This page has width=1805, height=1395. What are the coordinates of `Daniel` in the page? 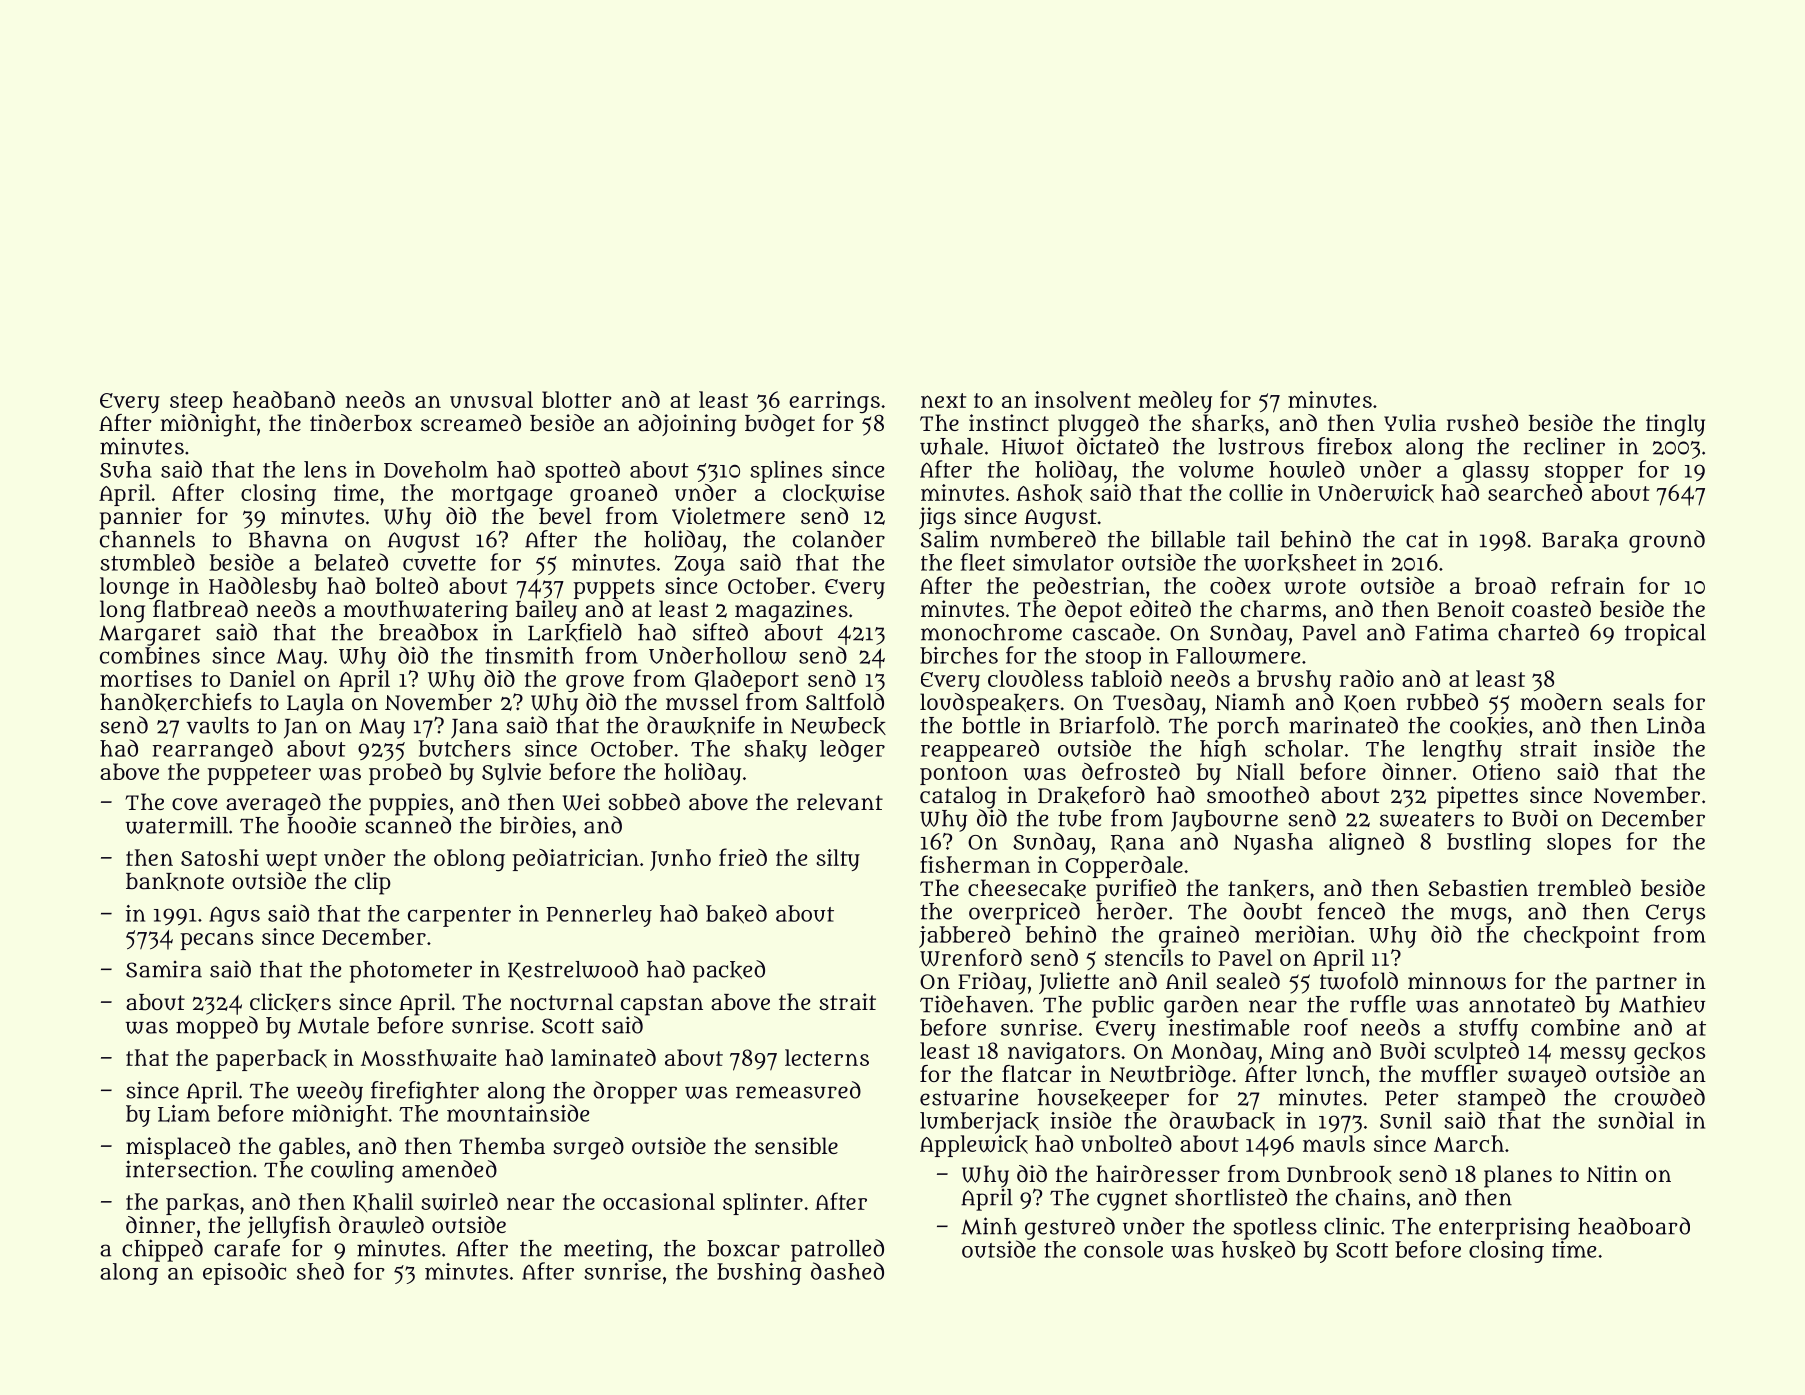 It's located at (262, 678).
